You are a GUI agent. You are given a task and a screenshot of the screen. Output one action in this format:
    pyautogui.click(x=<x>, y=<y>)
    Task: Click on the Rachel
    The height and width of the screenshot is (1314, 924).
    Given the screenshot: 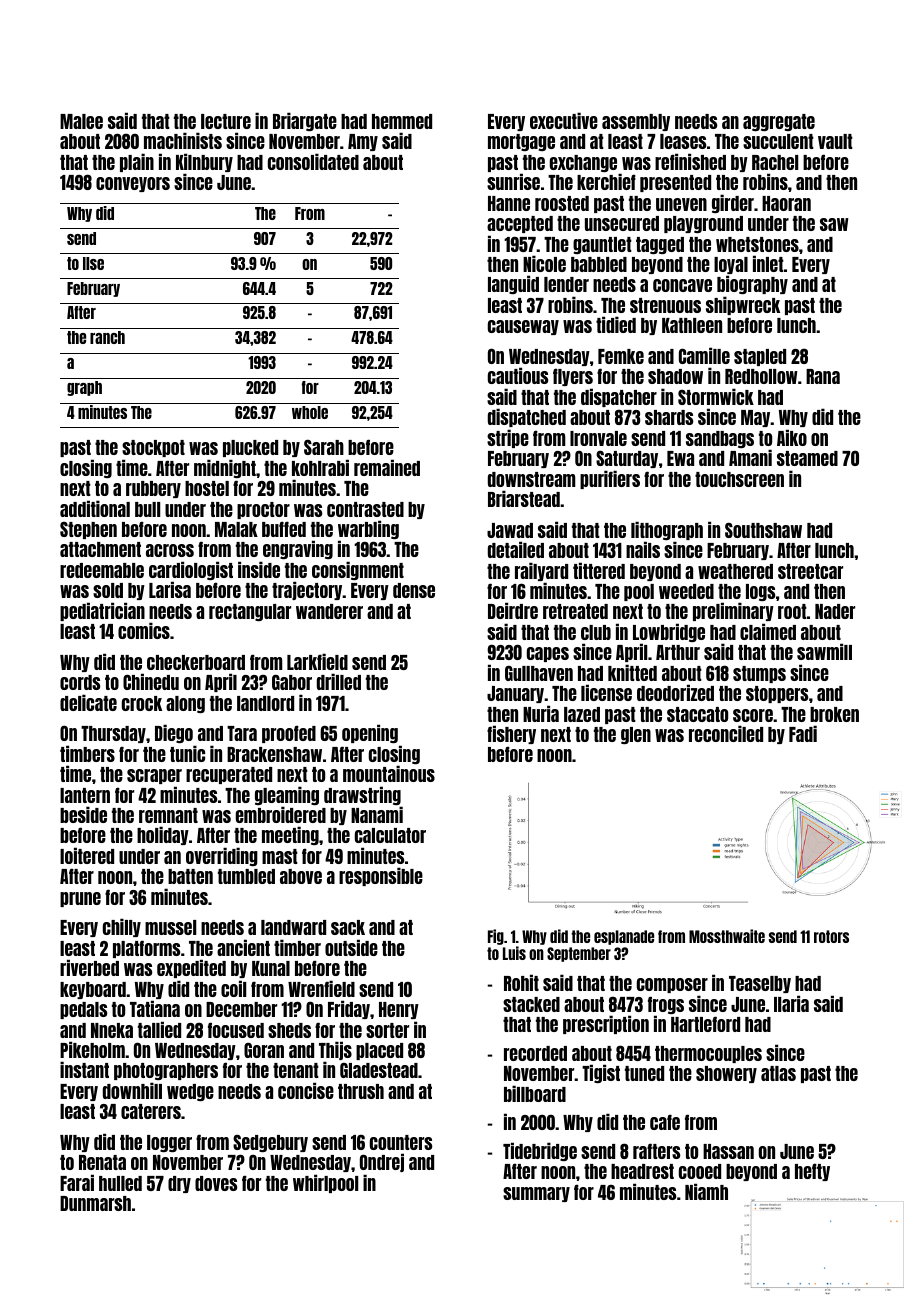 What is the action you would take?
    pyautogui.click(x=775, y=162)
